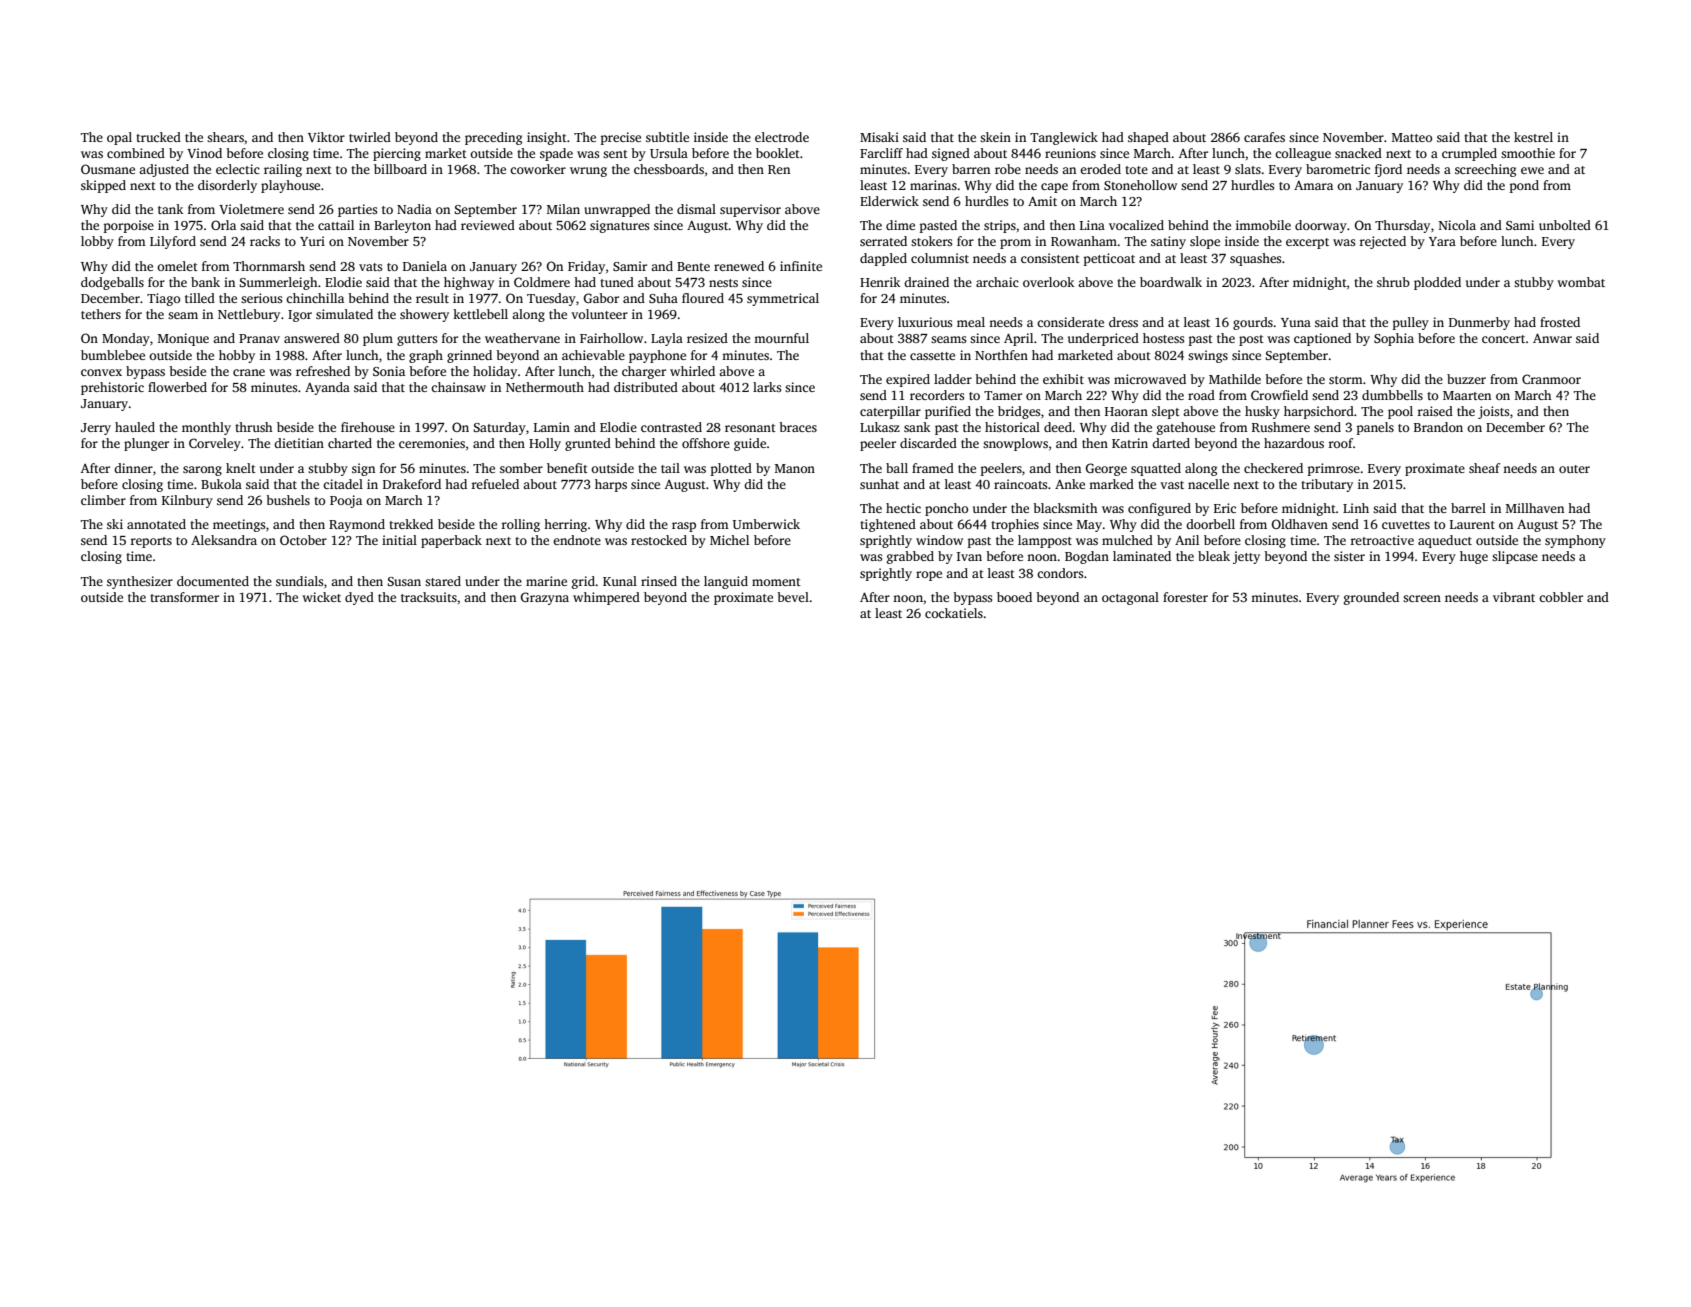 The width and height of the image is (1691, 1307). I want to click on transformer, so click(184, 597).
